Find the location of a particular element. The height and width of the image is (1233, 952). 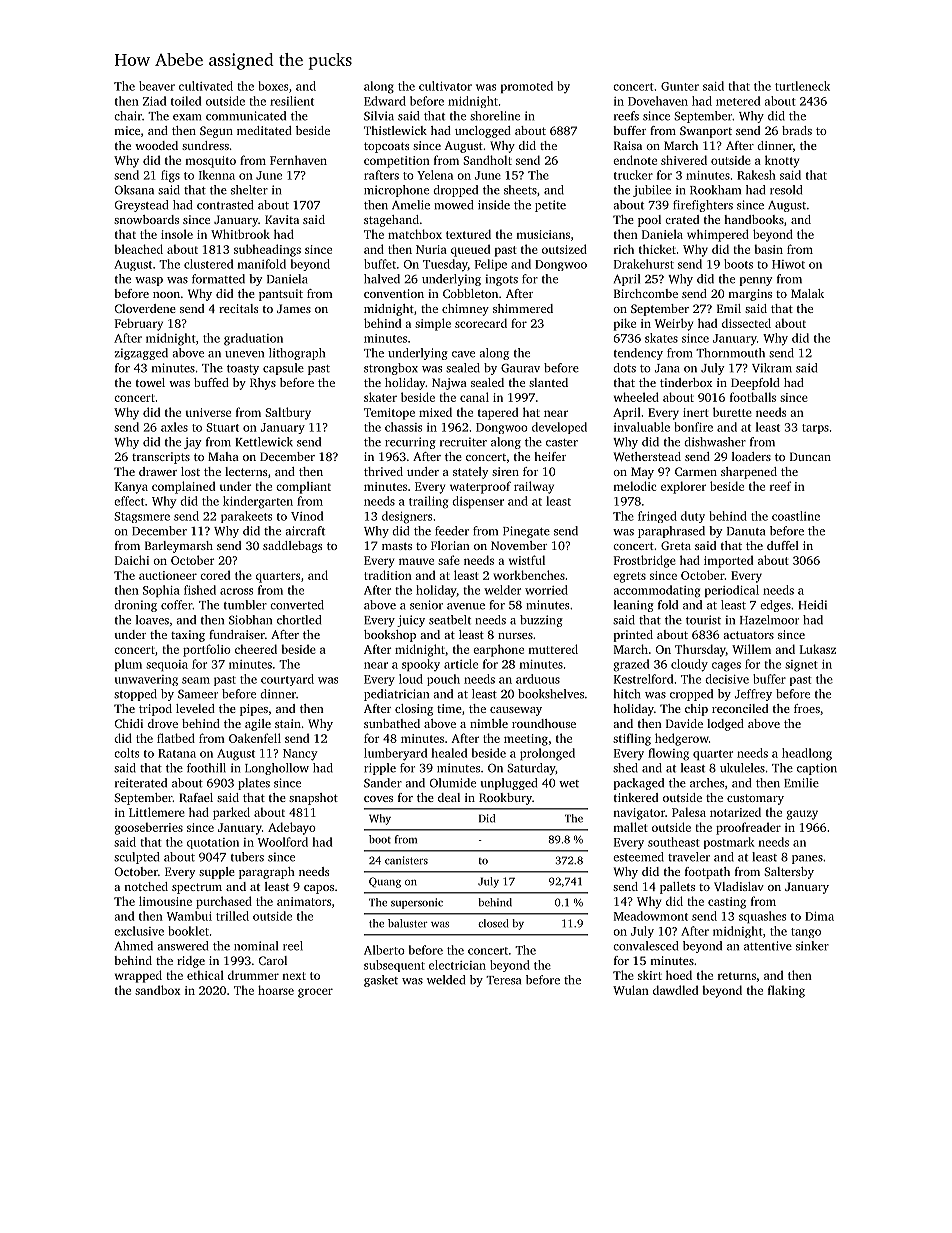

Gunter is located at coordinates (680, 86).
